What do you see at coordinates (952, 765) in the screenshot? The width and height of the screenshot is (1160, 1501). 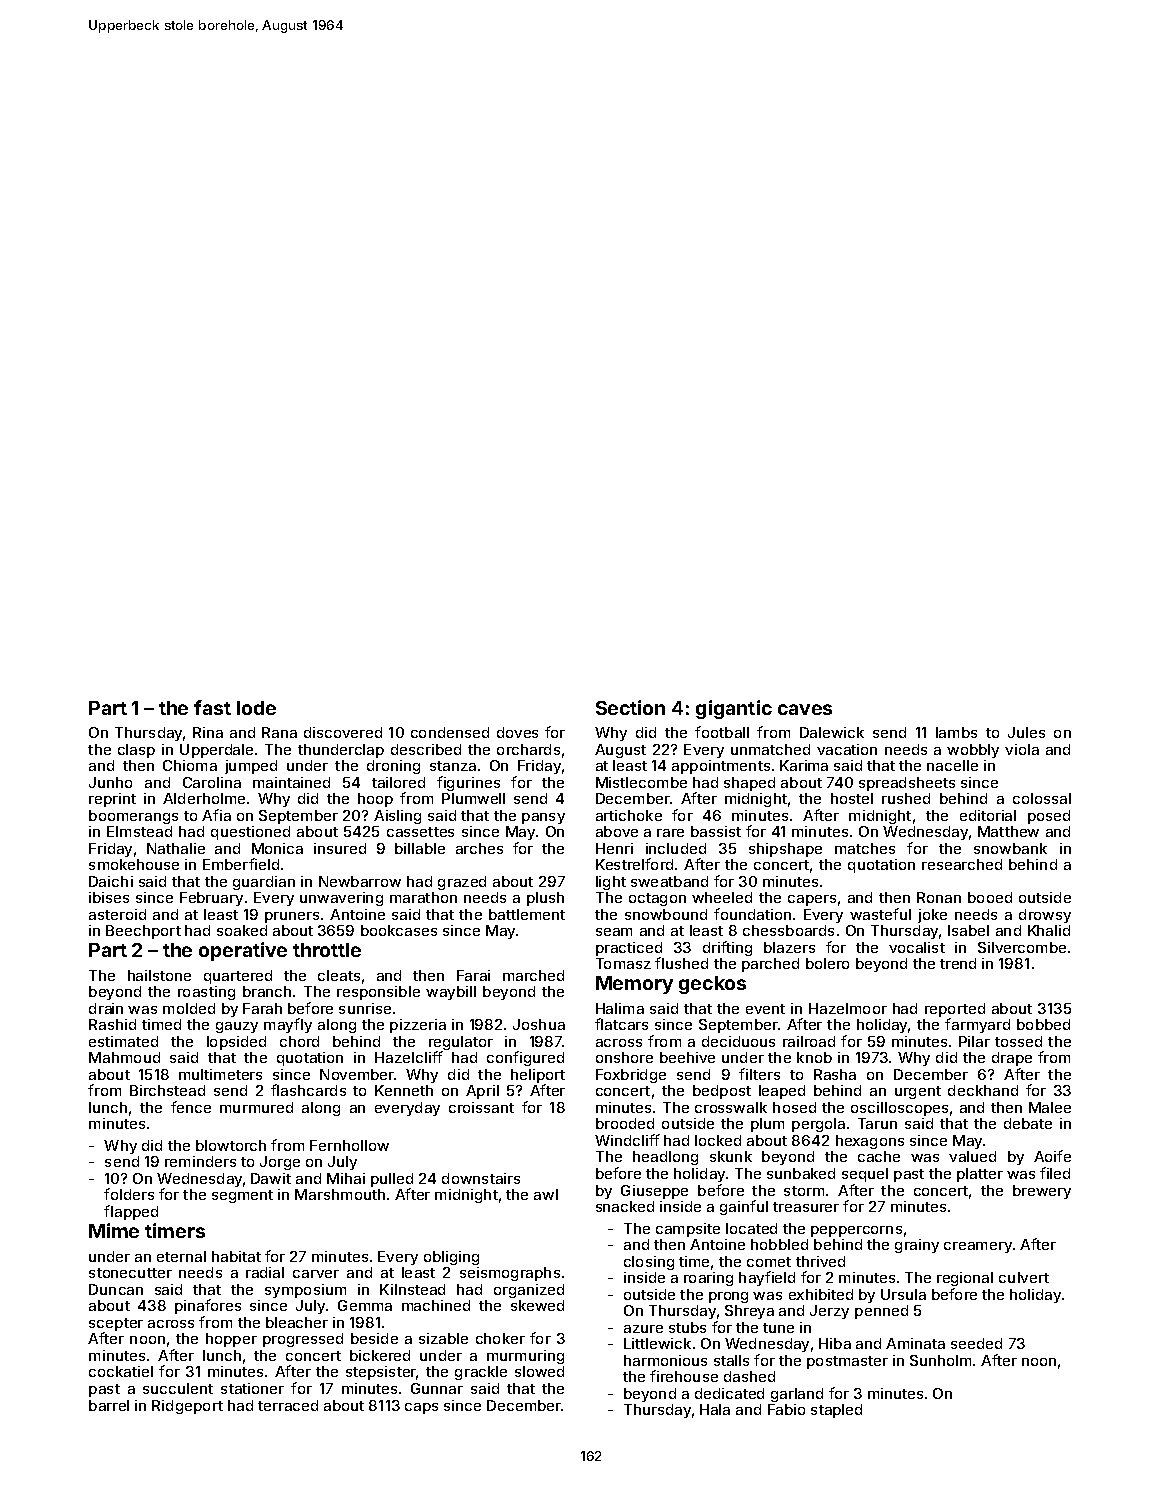 I see `nacelle` at bounding box center [952, 765].
